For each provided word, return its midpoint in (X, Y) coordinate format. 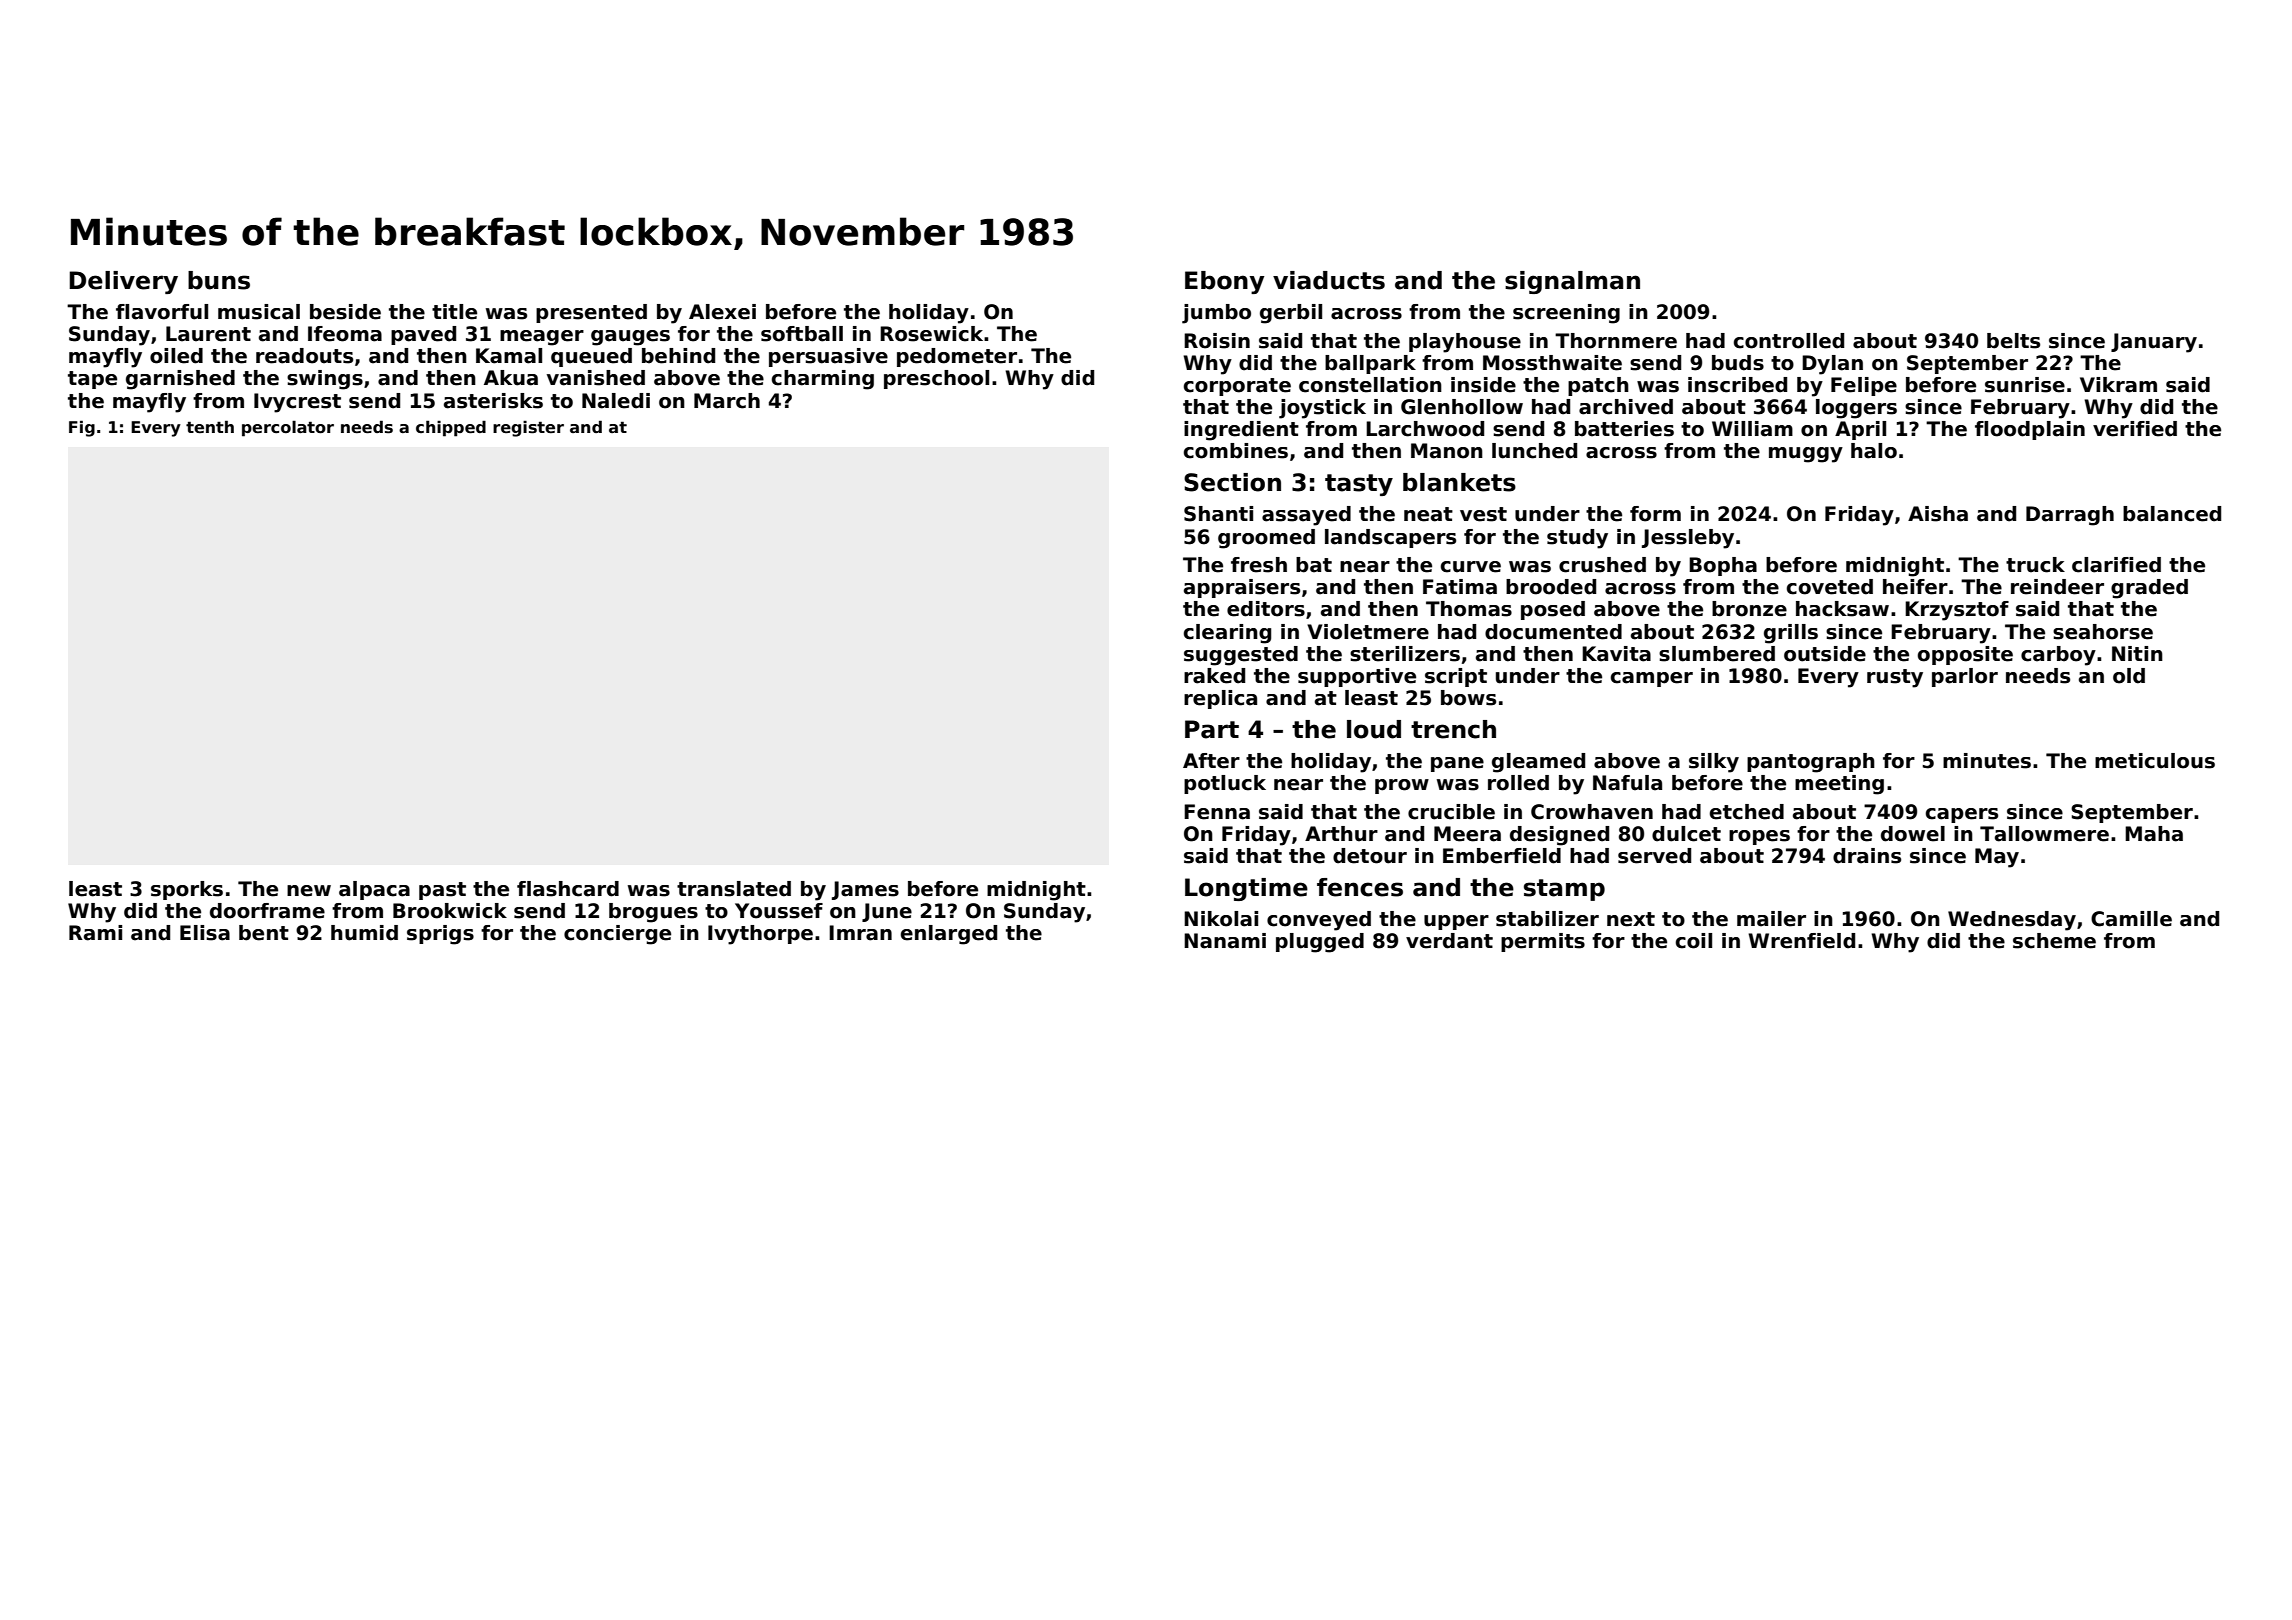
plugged (1320, 943)
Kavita (1616, 654)
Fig (82, 428)
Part (1212, 729)
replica (1220, 699)
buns (219, 280)
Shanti (1218, 514)
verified (2135, 429)
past (442, 891)
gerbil (1291, 314)
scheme (2054, 941)
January (2154, 343)
